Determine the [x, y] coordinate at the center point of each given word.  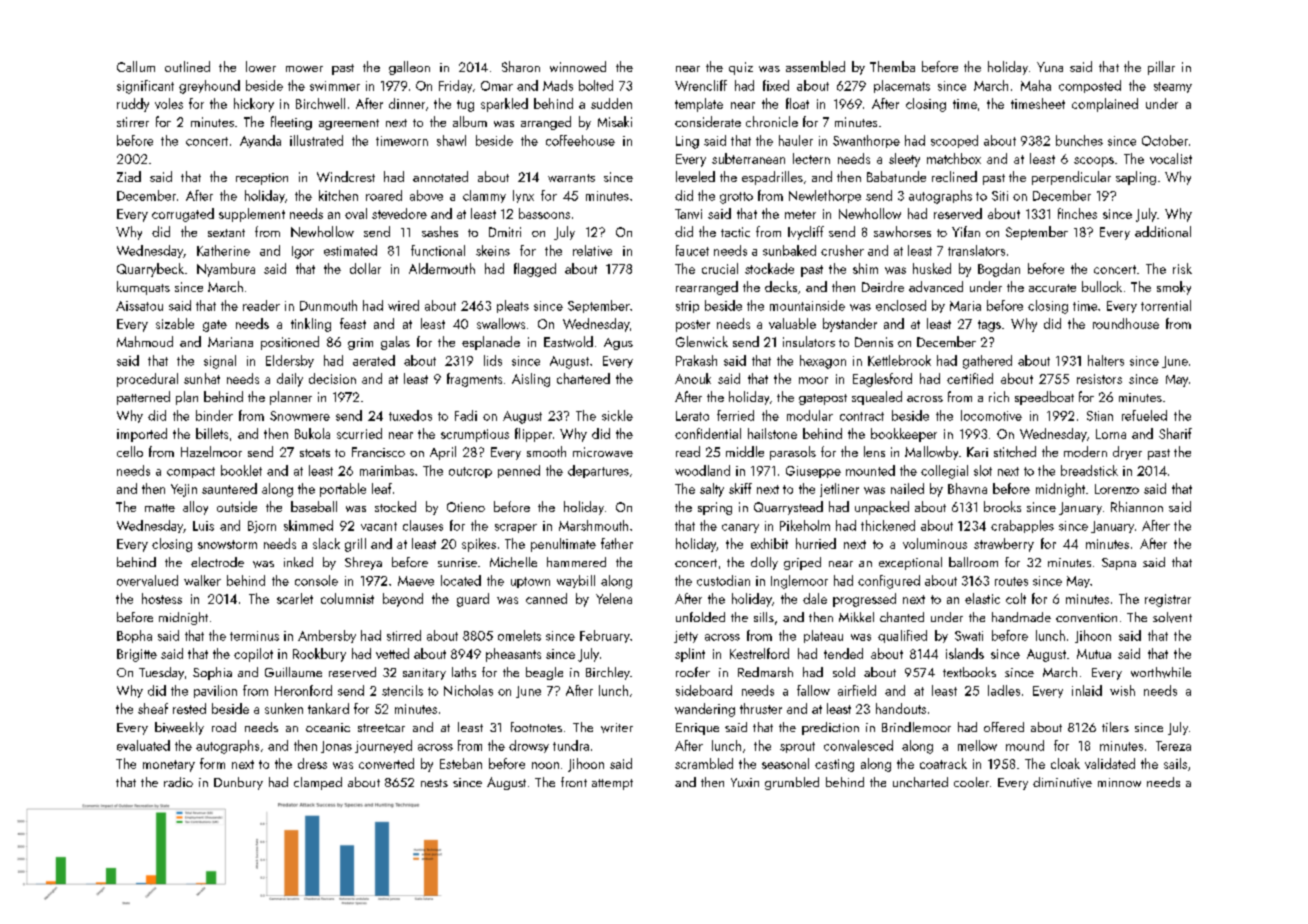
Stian [1100, 416]
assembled [815, 66]
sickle [617, 415]
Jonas [336, 747]
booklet [241, 470]
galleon [409, 68]
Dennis [874, 342]
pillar [1161, 68]
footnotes [536, 727]
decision [332, 378]
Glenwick [702, 341]
